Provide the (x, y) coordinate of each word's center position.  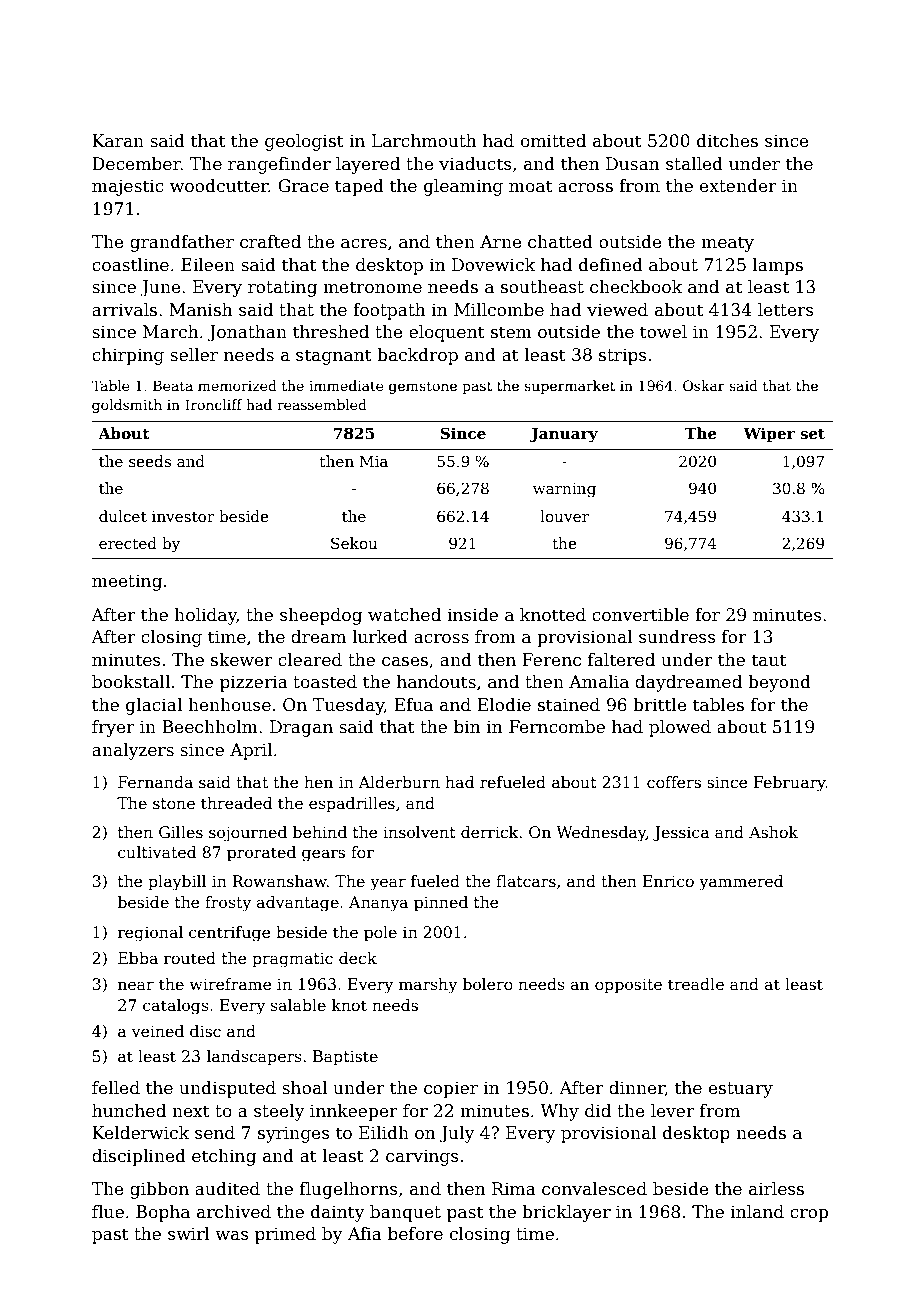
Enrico (668, 881)
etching (224, 1157)
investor (183, 516)
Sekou (354, 543)
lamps (778, 266)
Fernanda (155, 782)
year (388, 884)
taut (769, 660)
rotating (282, 288)
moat (531, 186)
